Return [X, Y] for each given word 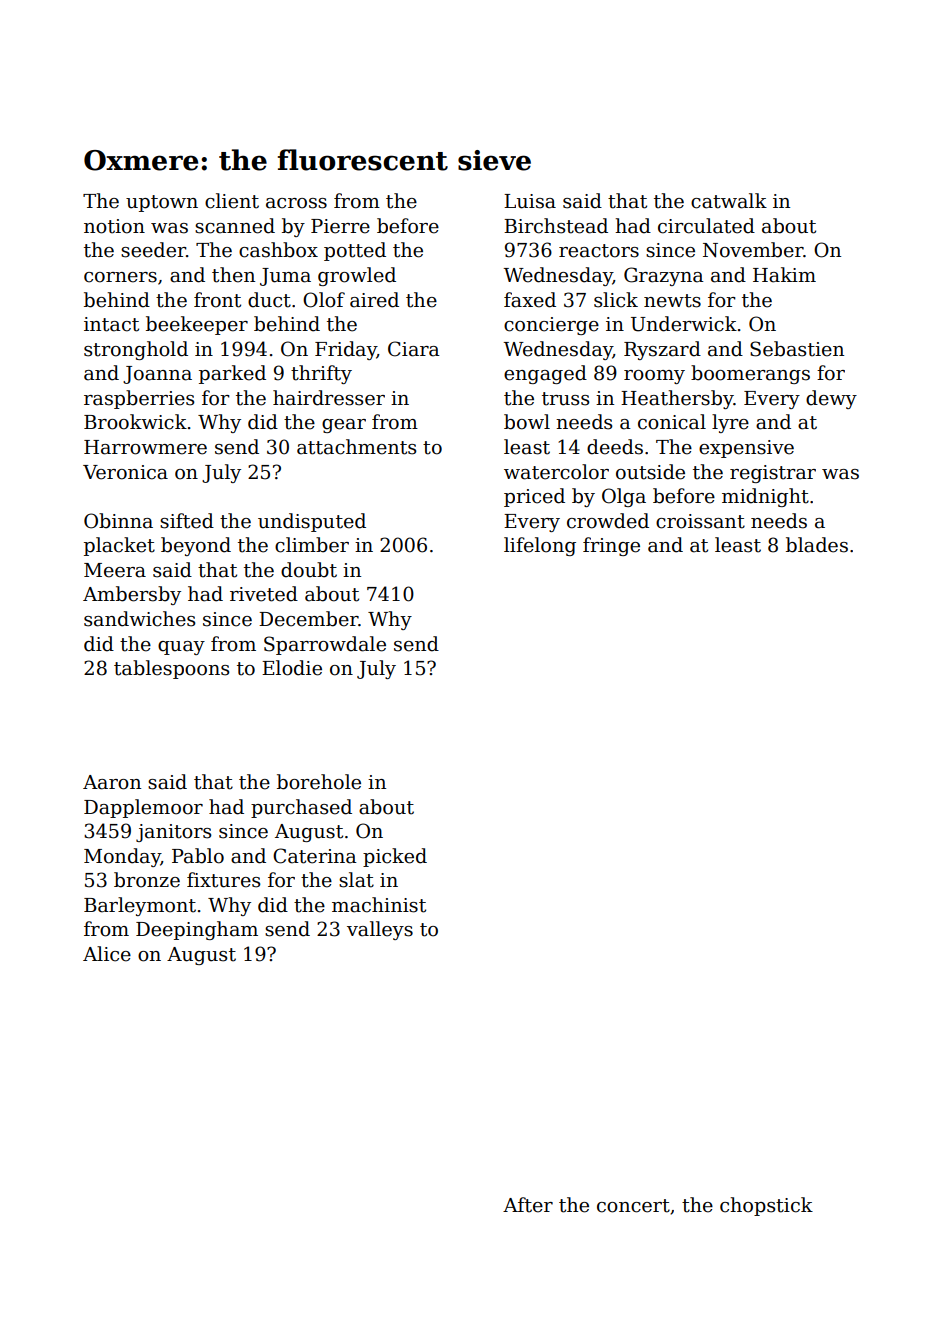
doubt [309, 570]
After [528, 1205]
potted [355, 251]
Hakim [784, 275]
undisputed [312, 522]
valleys [380, 930]
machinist [379, 905]
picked [395, 857]
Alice [107, 954]
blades [817, 545]
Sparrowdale [325, 645]
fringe [611, 546]
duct [269, 300]
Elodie [292, 668]
